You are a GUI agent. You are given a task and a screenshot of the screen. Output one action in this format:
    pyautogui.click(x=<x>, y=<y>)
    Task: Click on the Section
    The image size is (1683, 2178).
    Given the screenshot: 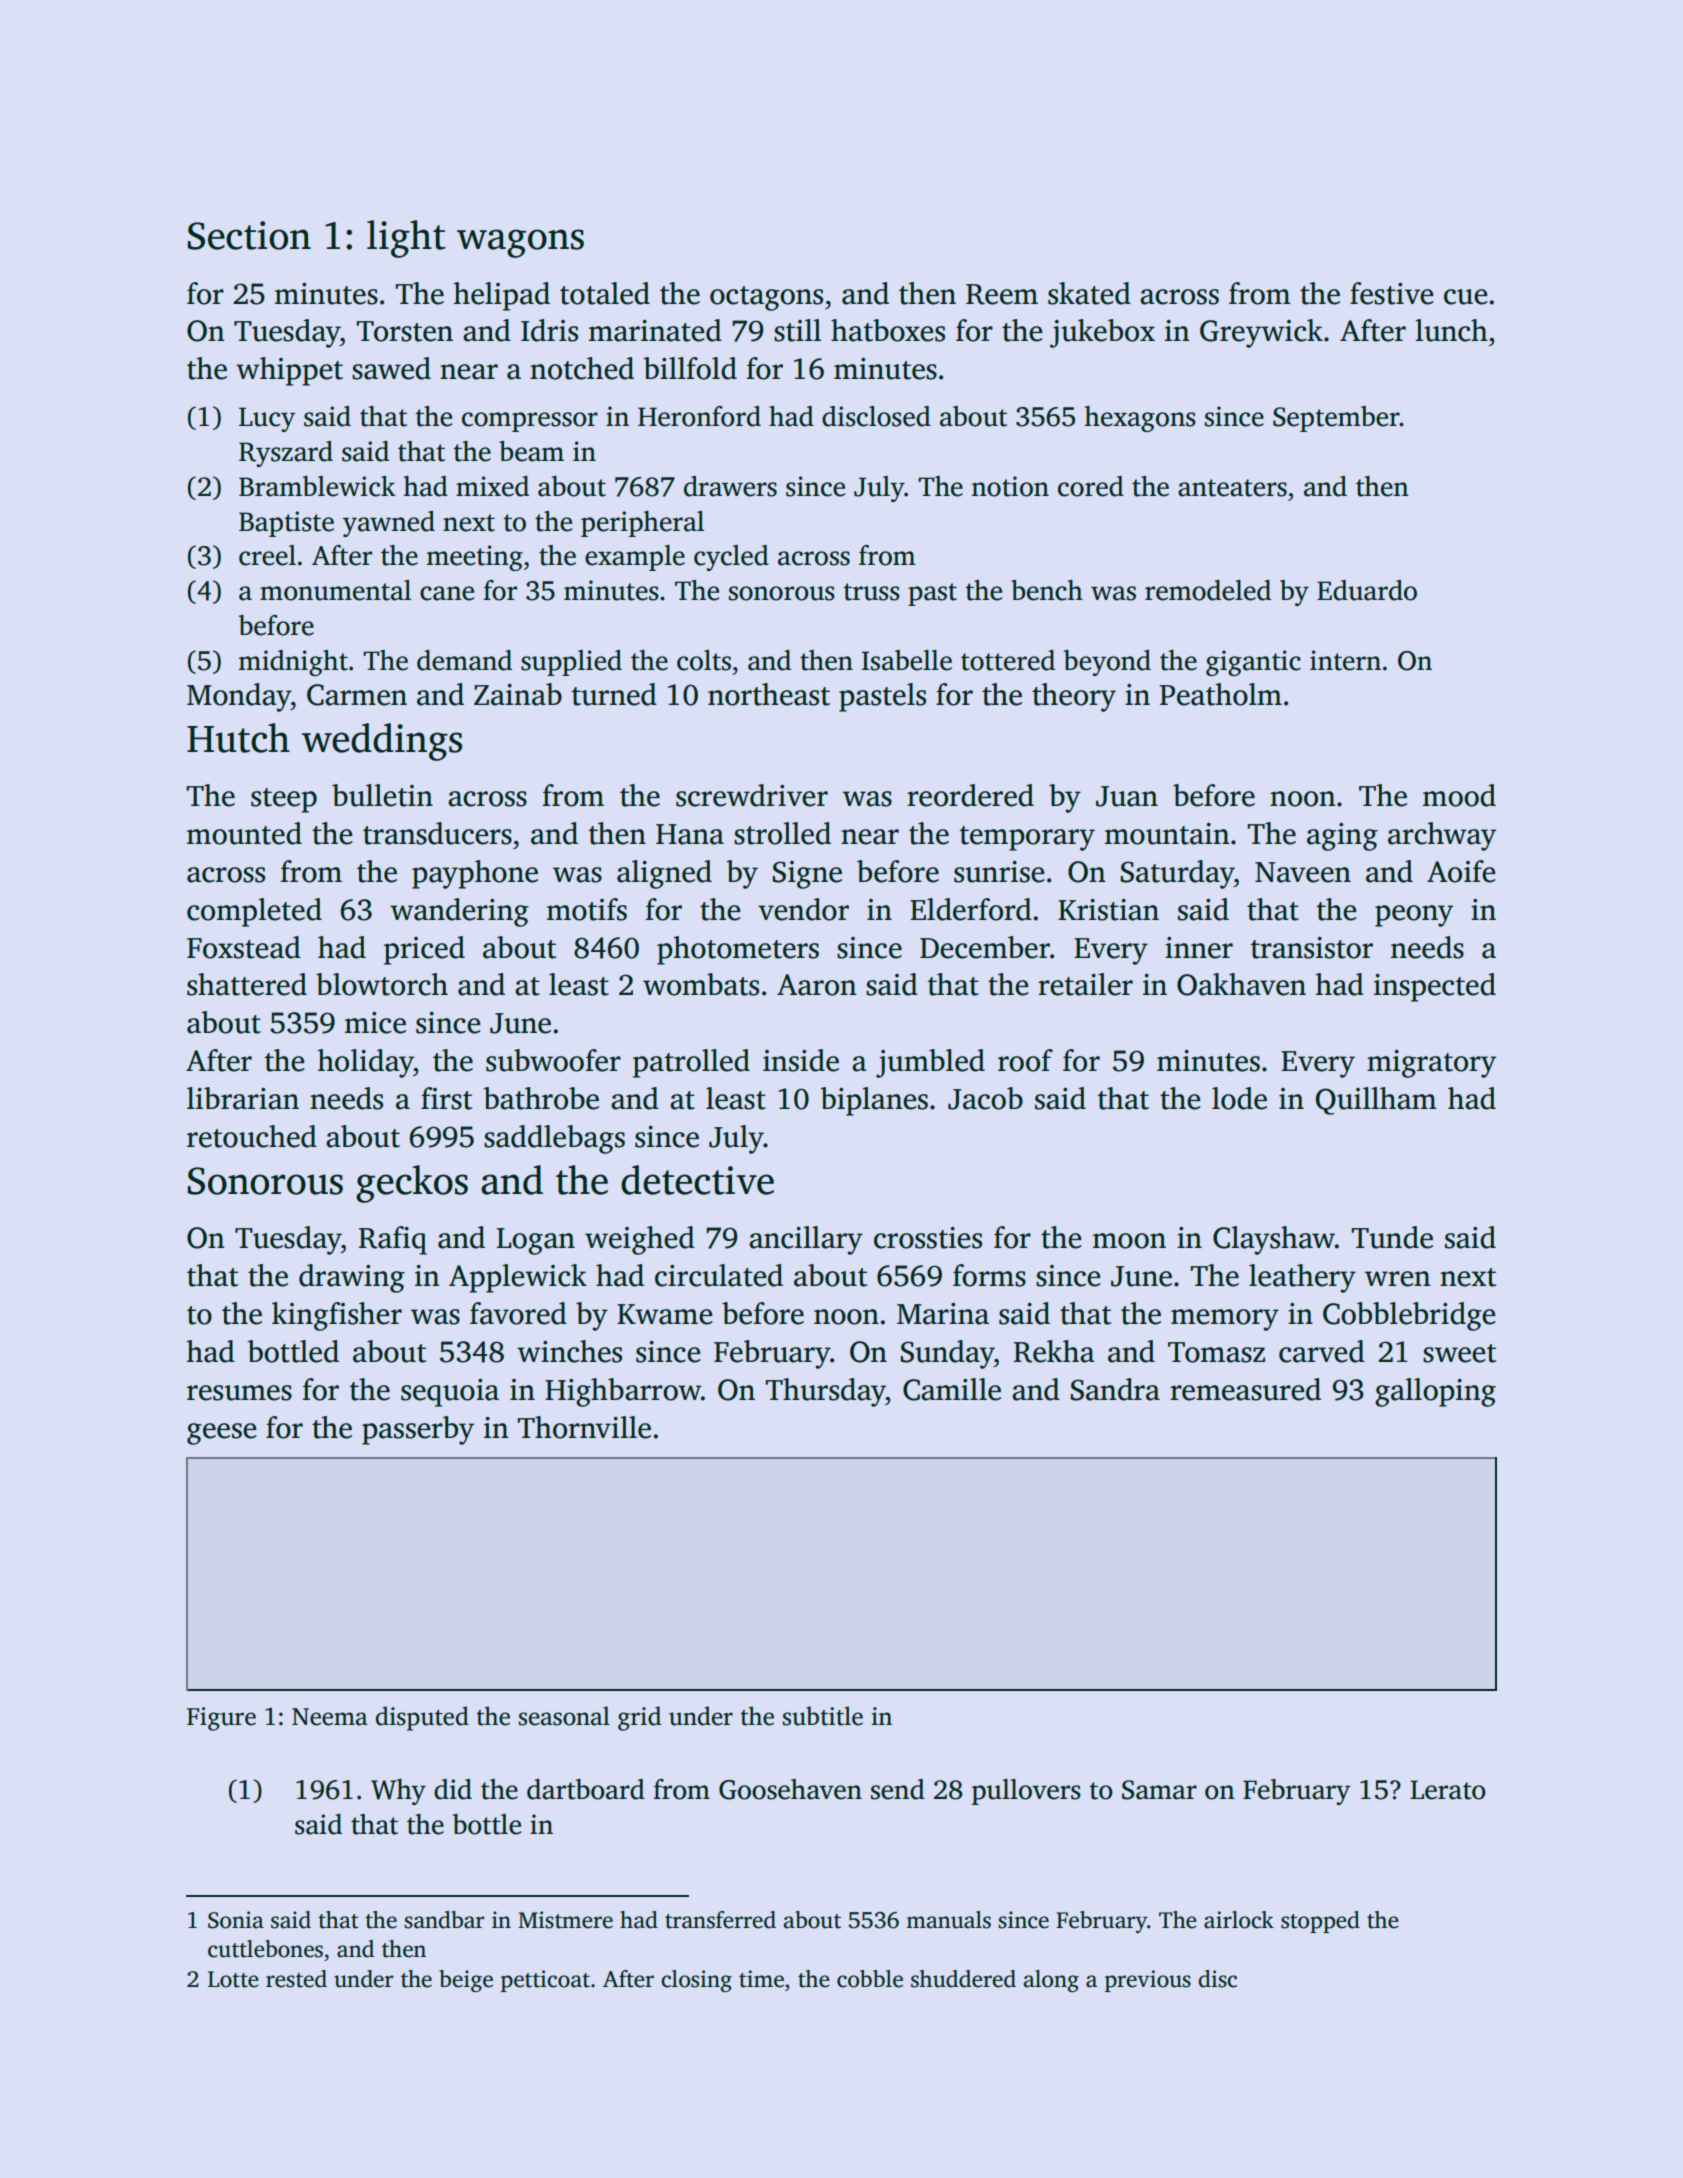 What is the action you would take?
    pyautogui.click(x=249, y=235)
